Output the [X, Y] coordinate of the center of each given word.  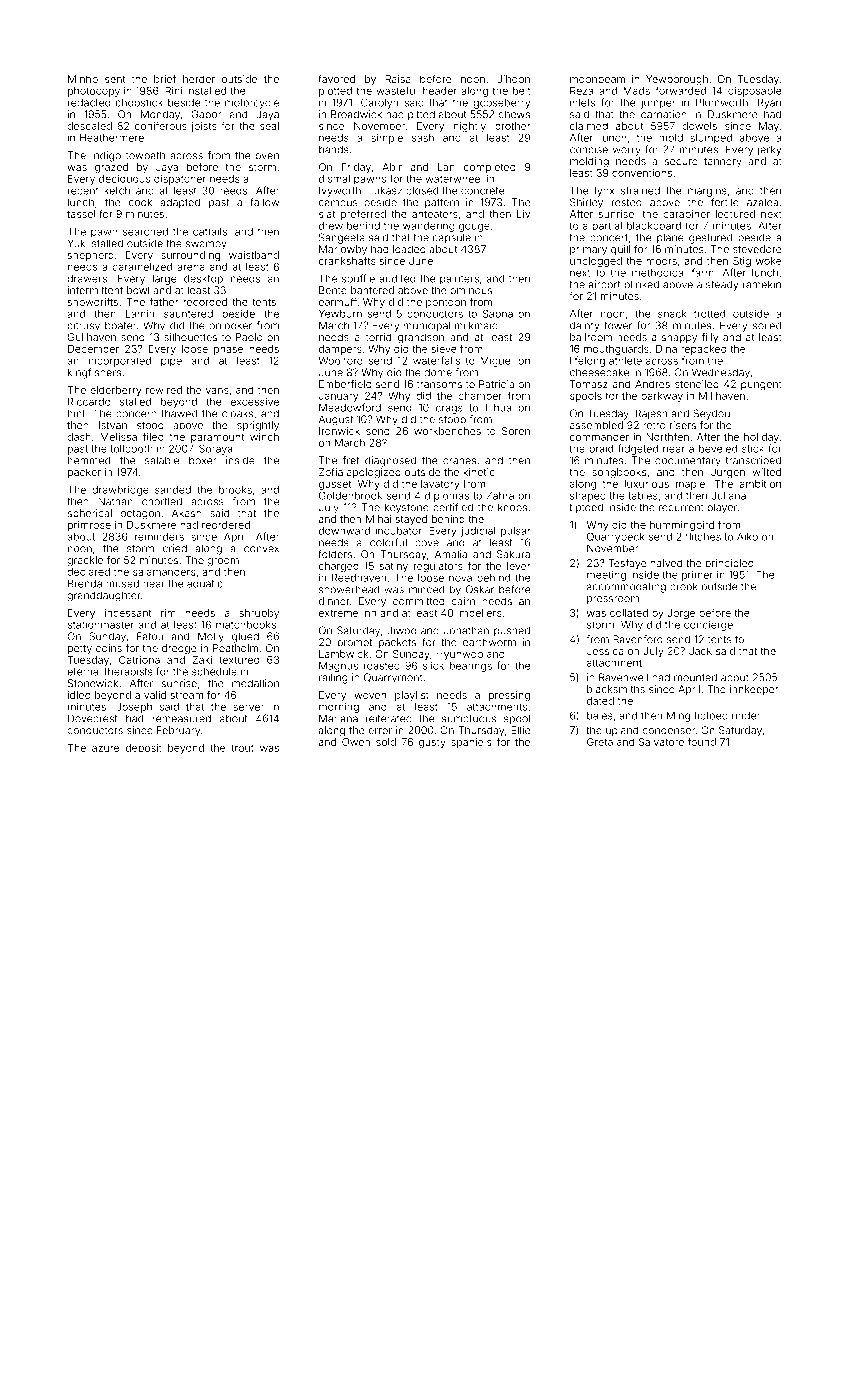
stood [150, 425]
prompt [355, 643]
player [722, 508]
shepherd [91, 256]
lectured [735, 214]
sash [423, 138]
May [769, 127]
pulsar [515, 532]
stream [187, 695]
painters [459, 279]
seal [269, 126]
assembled [596, 425]
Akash [186, 513]
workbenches [447, 431]
